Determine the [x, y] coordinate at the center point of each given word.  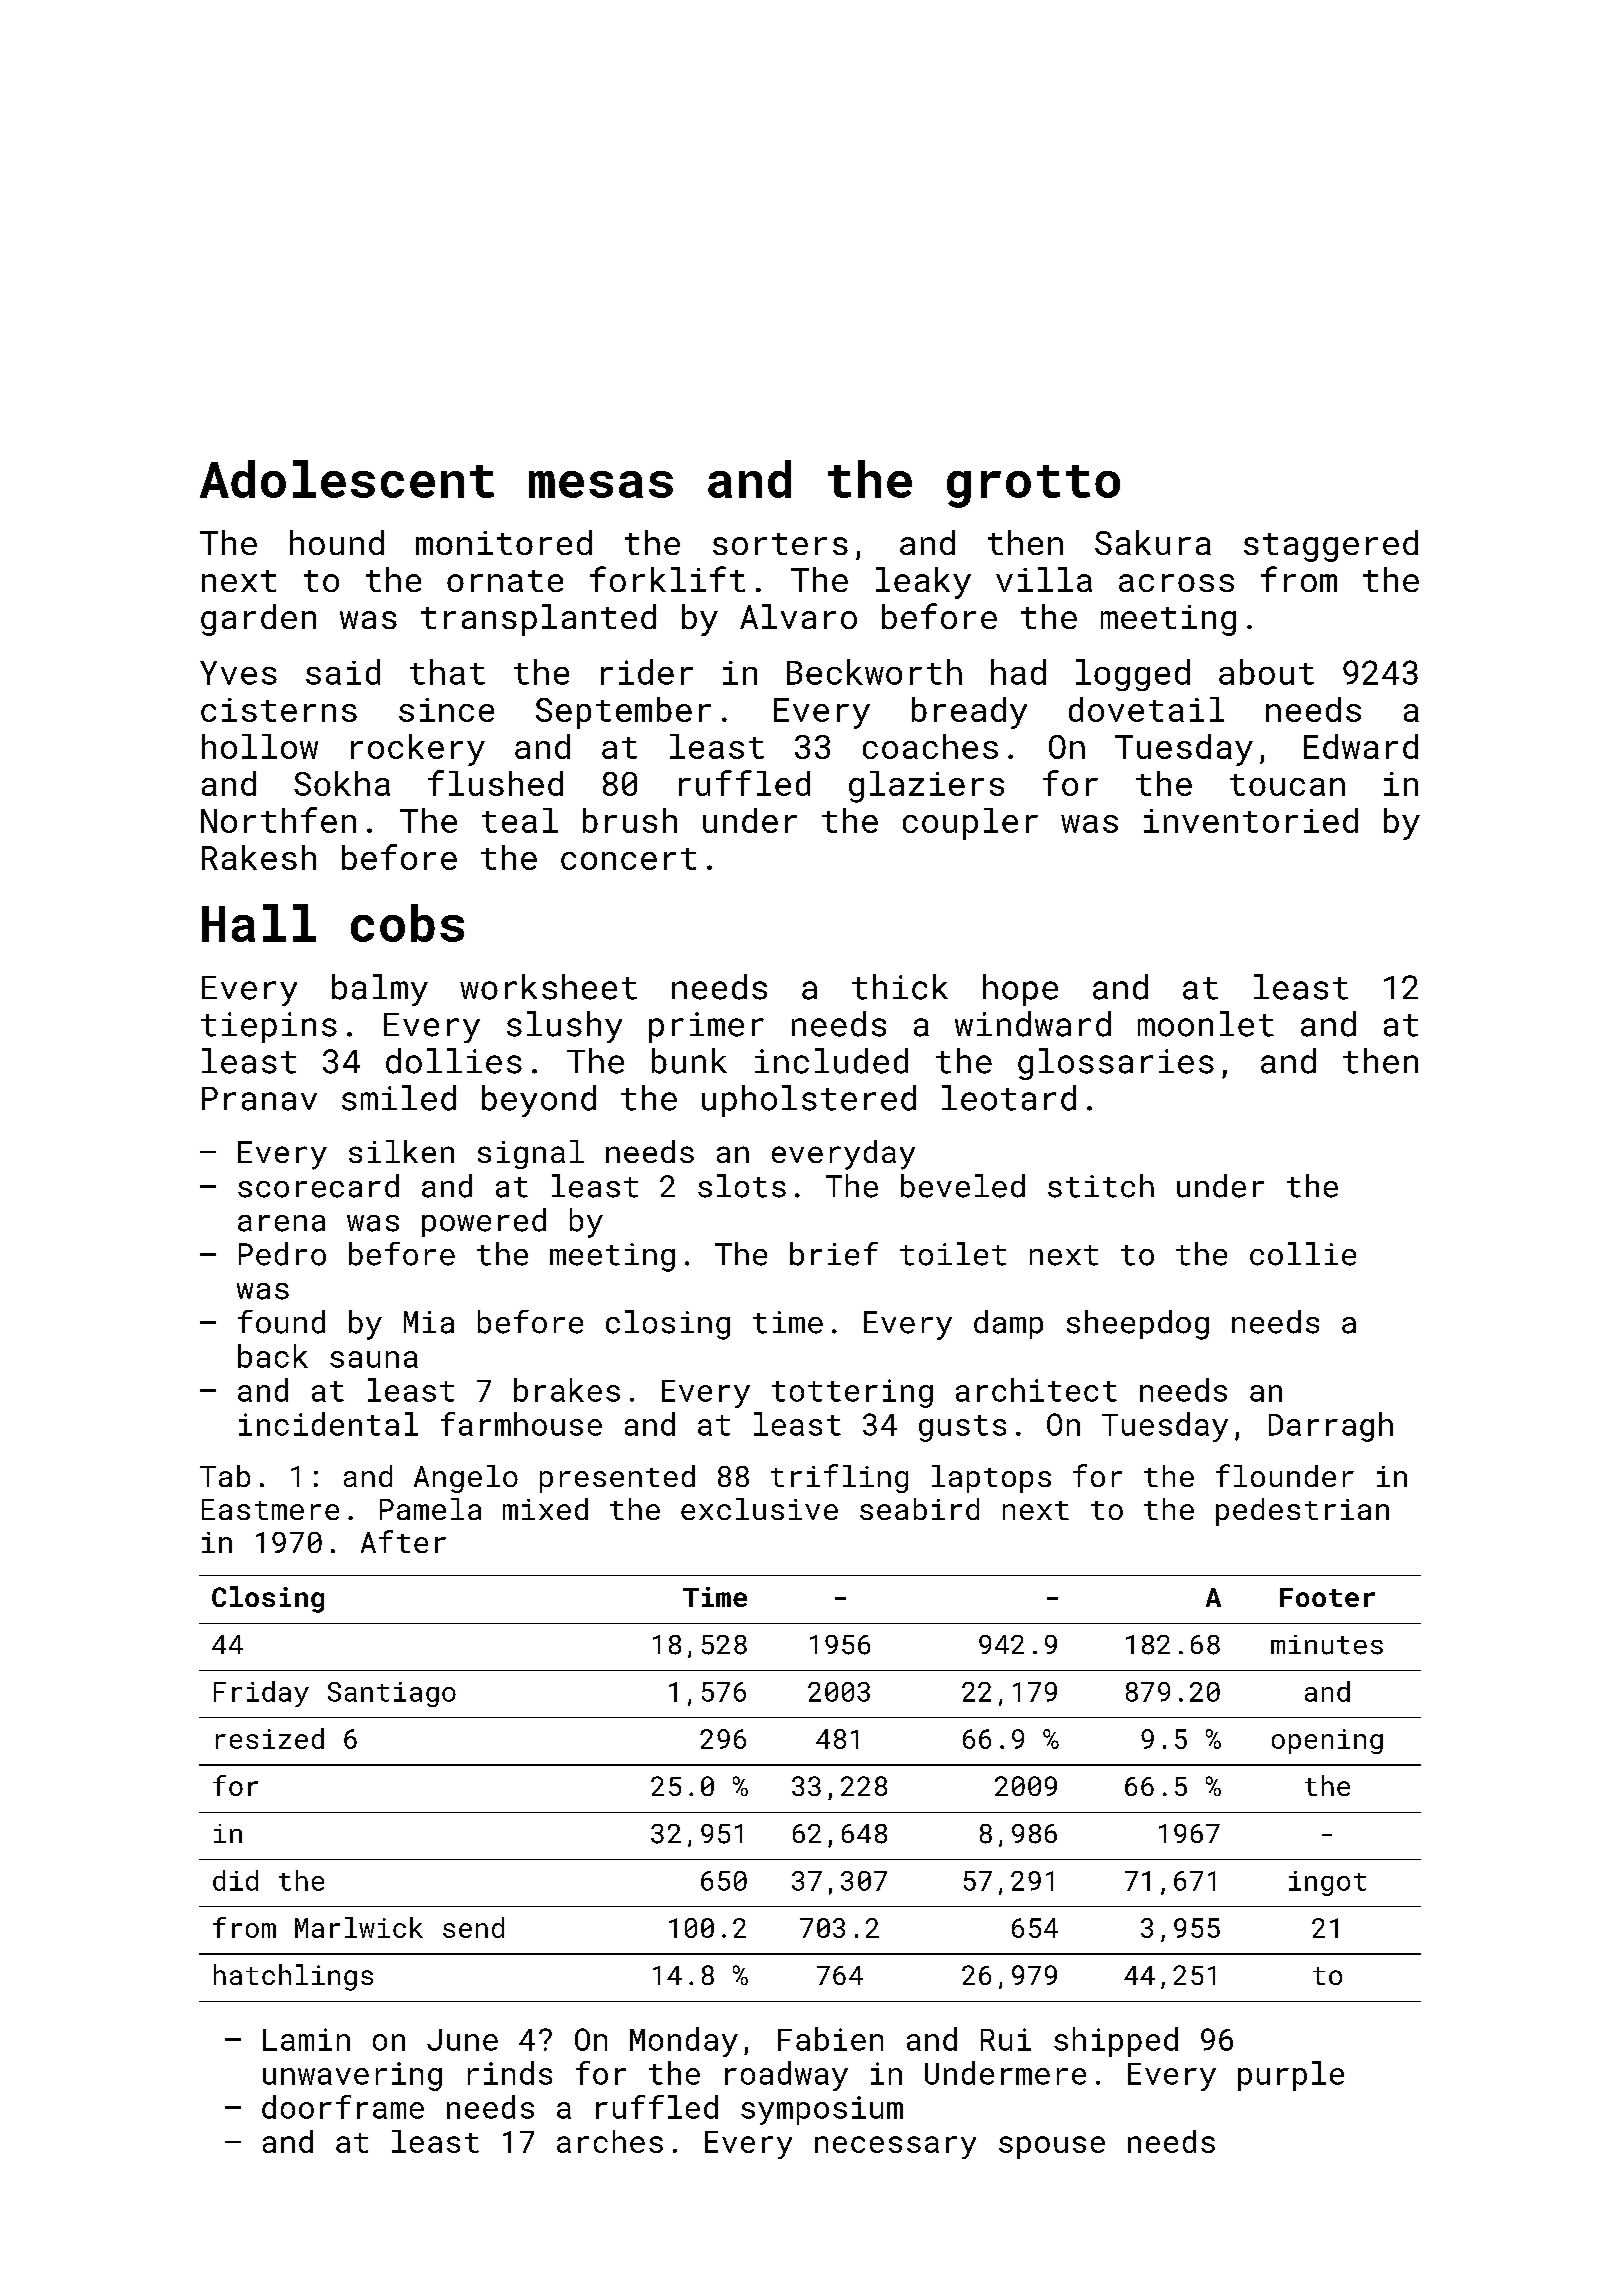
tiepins [269, 1027]
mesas [601, 484]
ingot [1327, 1883]
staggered [1331, 546]
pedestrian [1302, 1512]
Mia [429, 1322]
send [473, 1927]
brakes [567, 1390]
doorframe [343, 2107]
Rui [1006, 2039]
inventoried [1251, 820]
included [831, 1061]
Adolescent [347, 479]
